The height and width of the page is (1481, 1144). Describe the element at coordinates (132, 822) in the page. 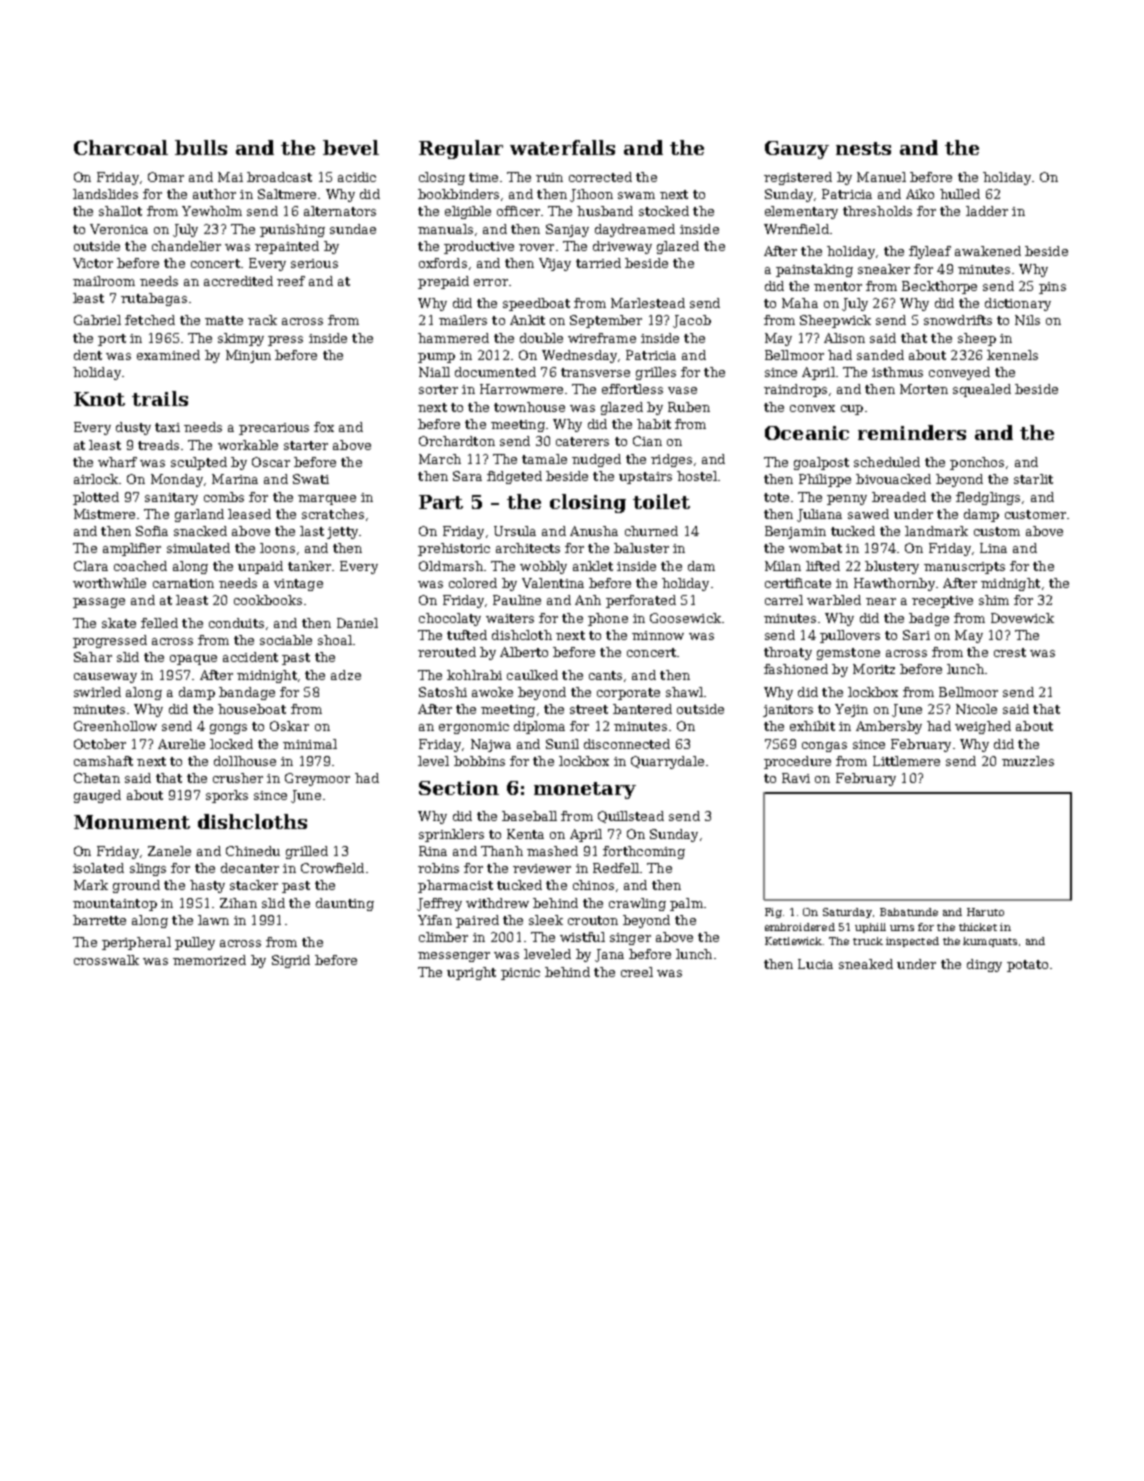

I see `Monument` at that location.
